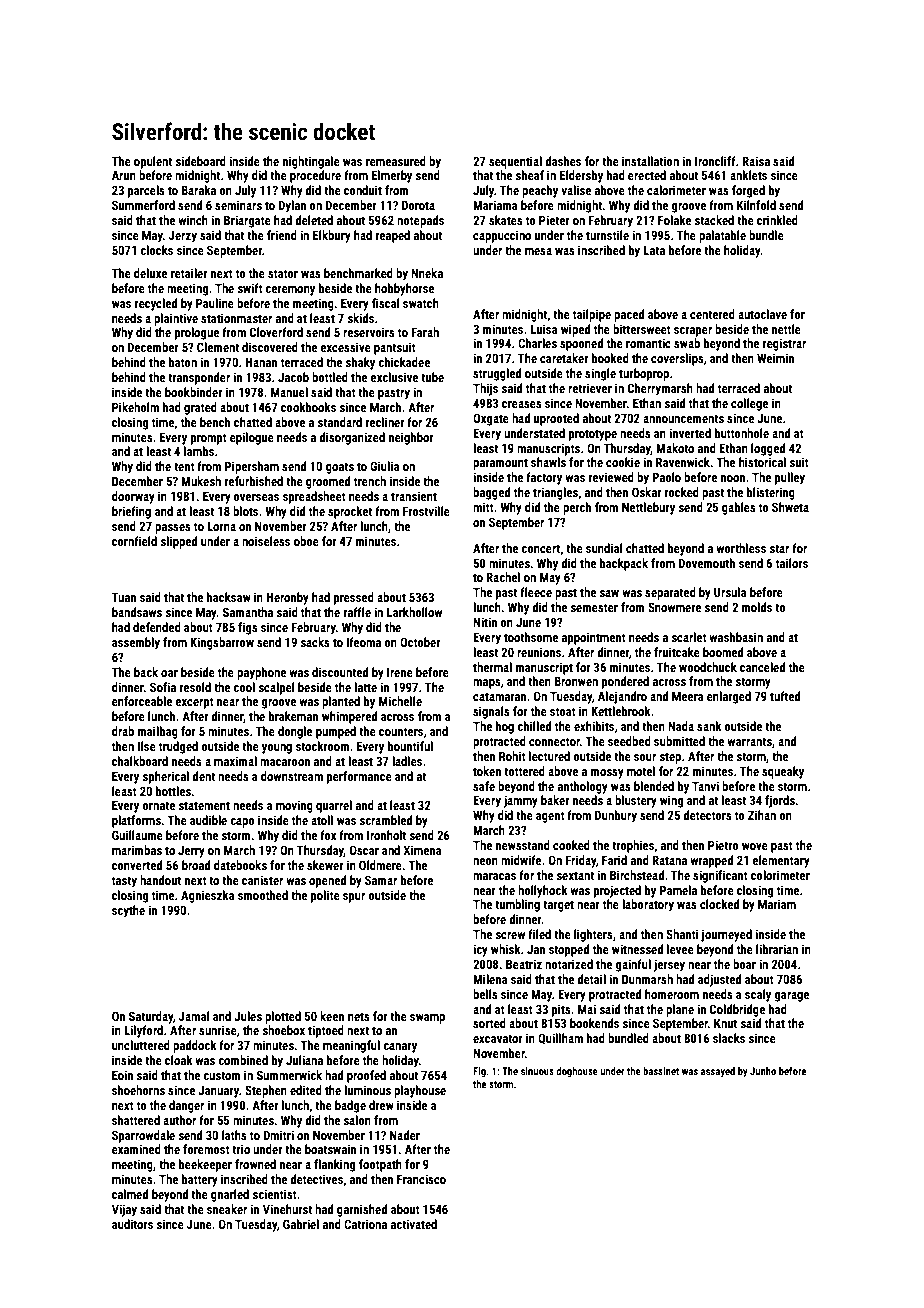  Describe the element at coordinates (484, 786) in the screenshot. I see `safe` at that location.
